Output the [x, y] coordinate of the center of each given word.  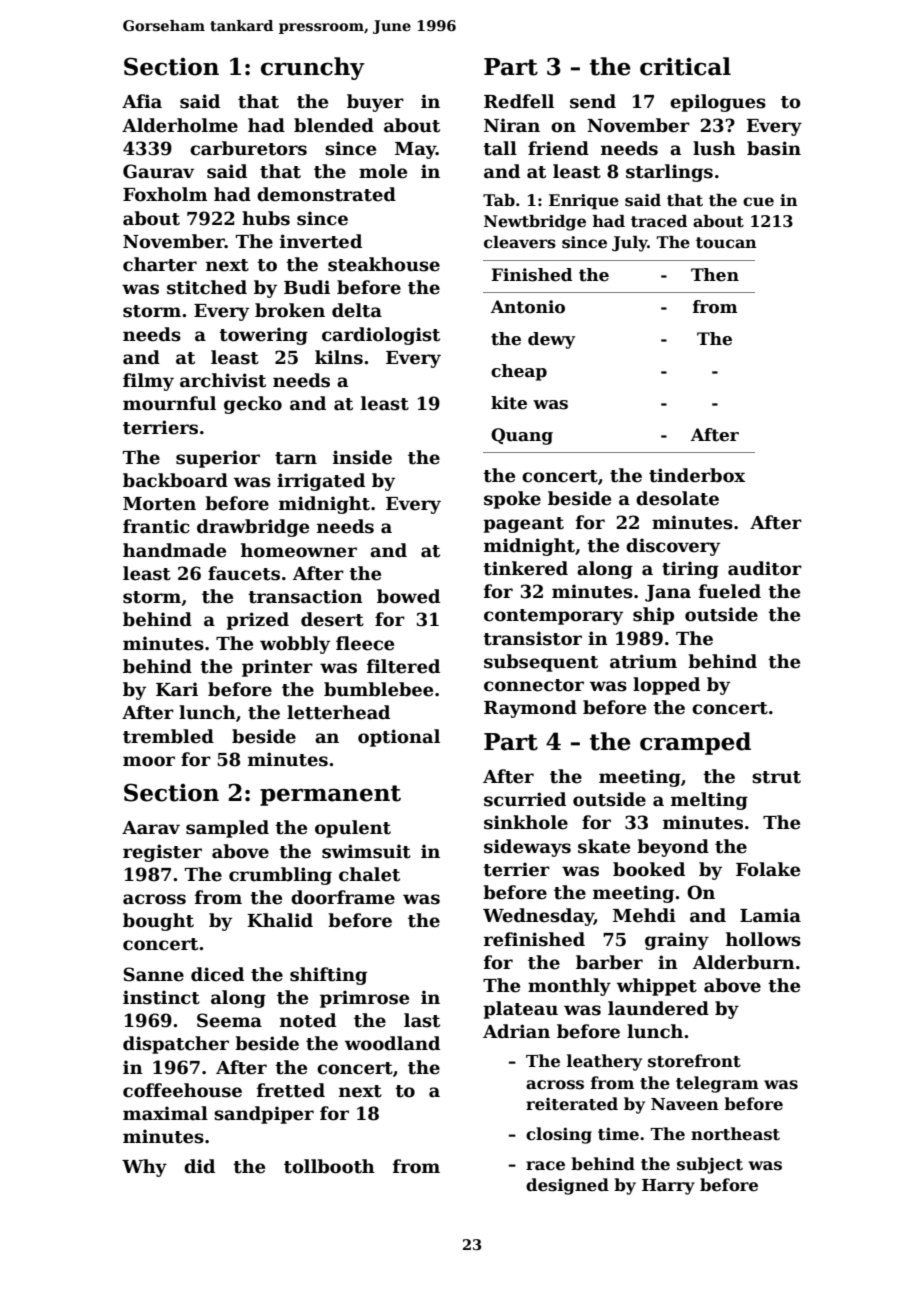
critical [685, 66]
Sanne [154, 974]
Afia [142, 101]
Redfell [519, 101]
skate [604, 846]
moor [149, 761]
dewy [551, 340]
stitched [207, 287]
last [422, 1020]
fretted [291, 1090]
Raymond [530, 709]
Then [715, 275]
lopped [666, 686]
